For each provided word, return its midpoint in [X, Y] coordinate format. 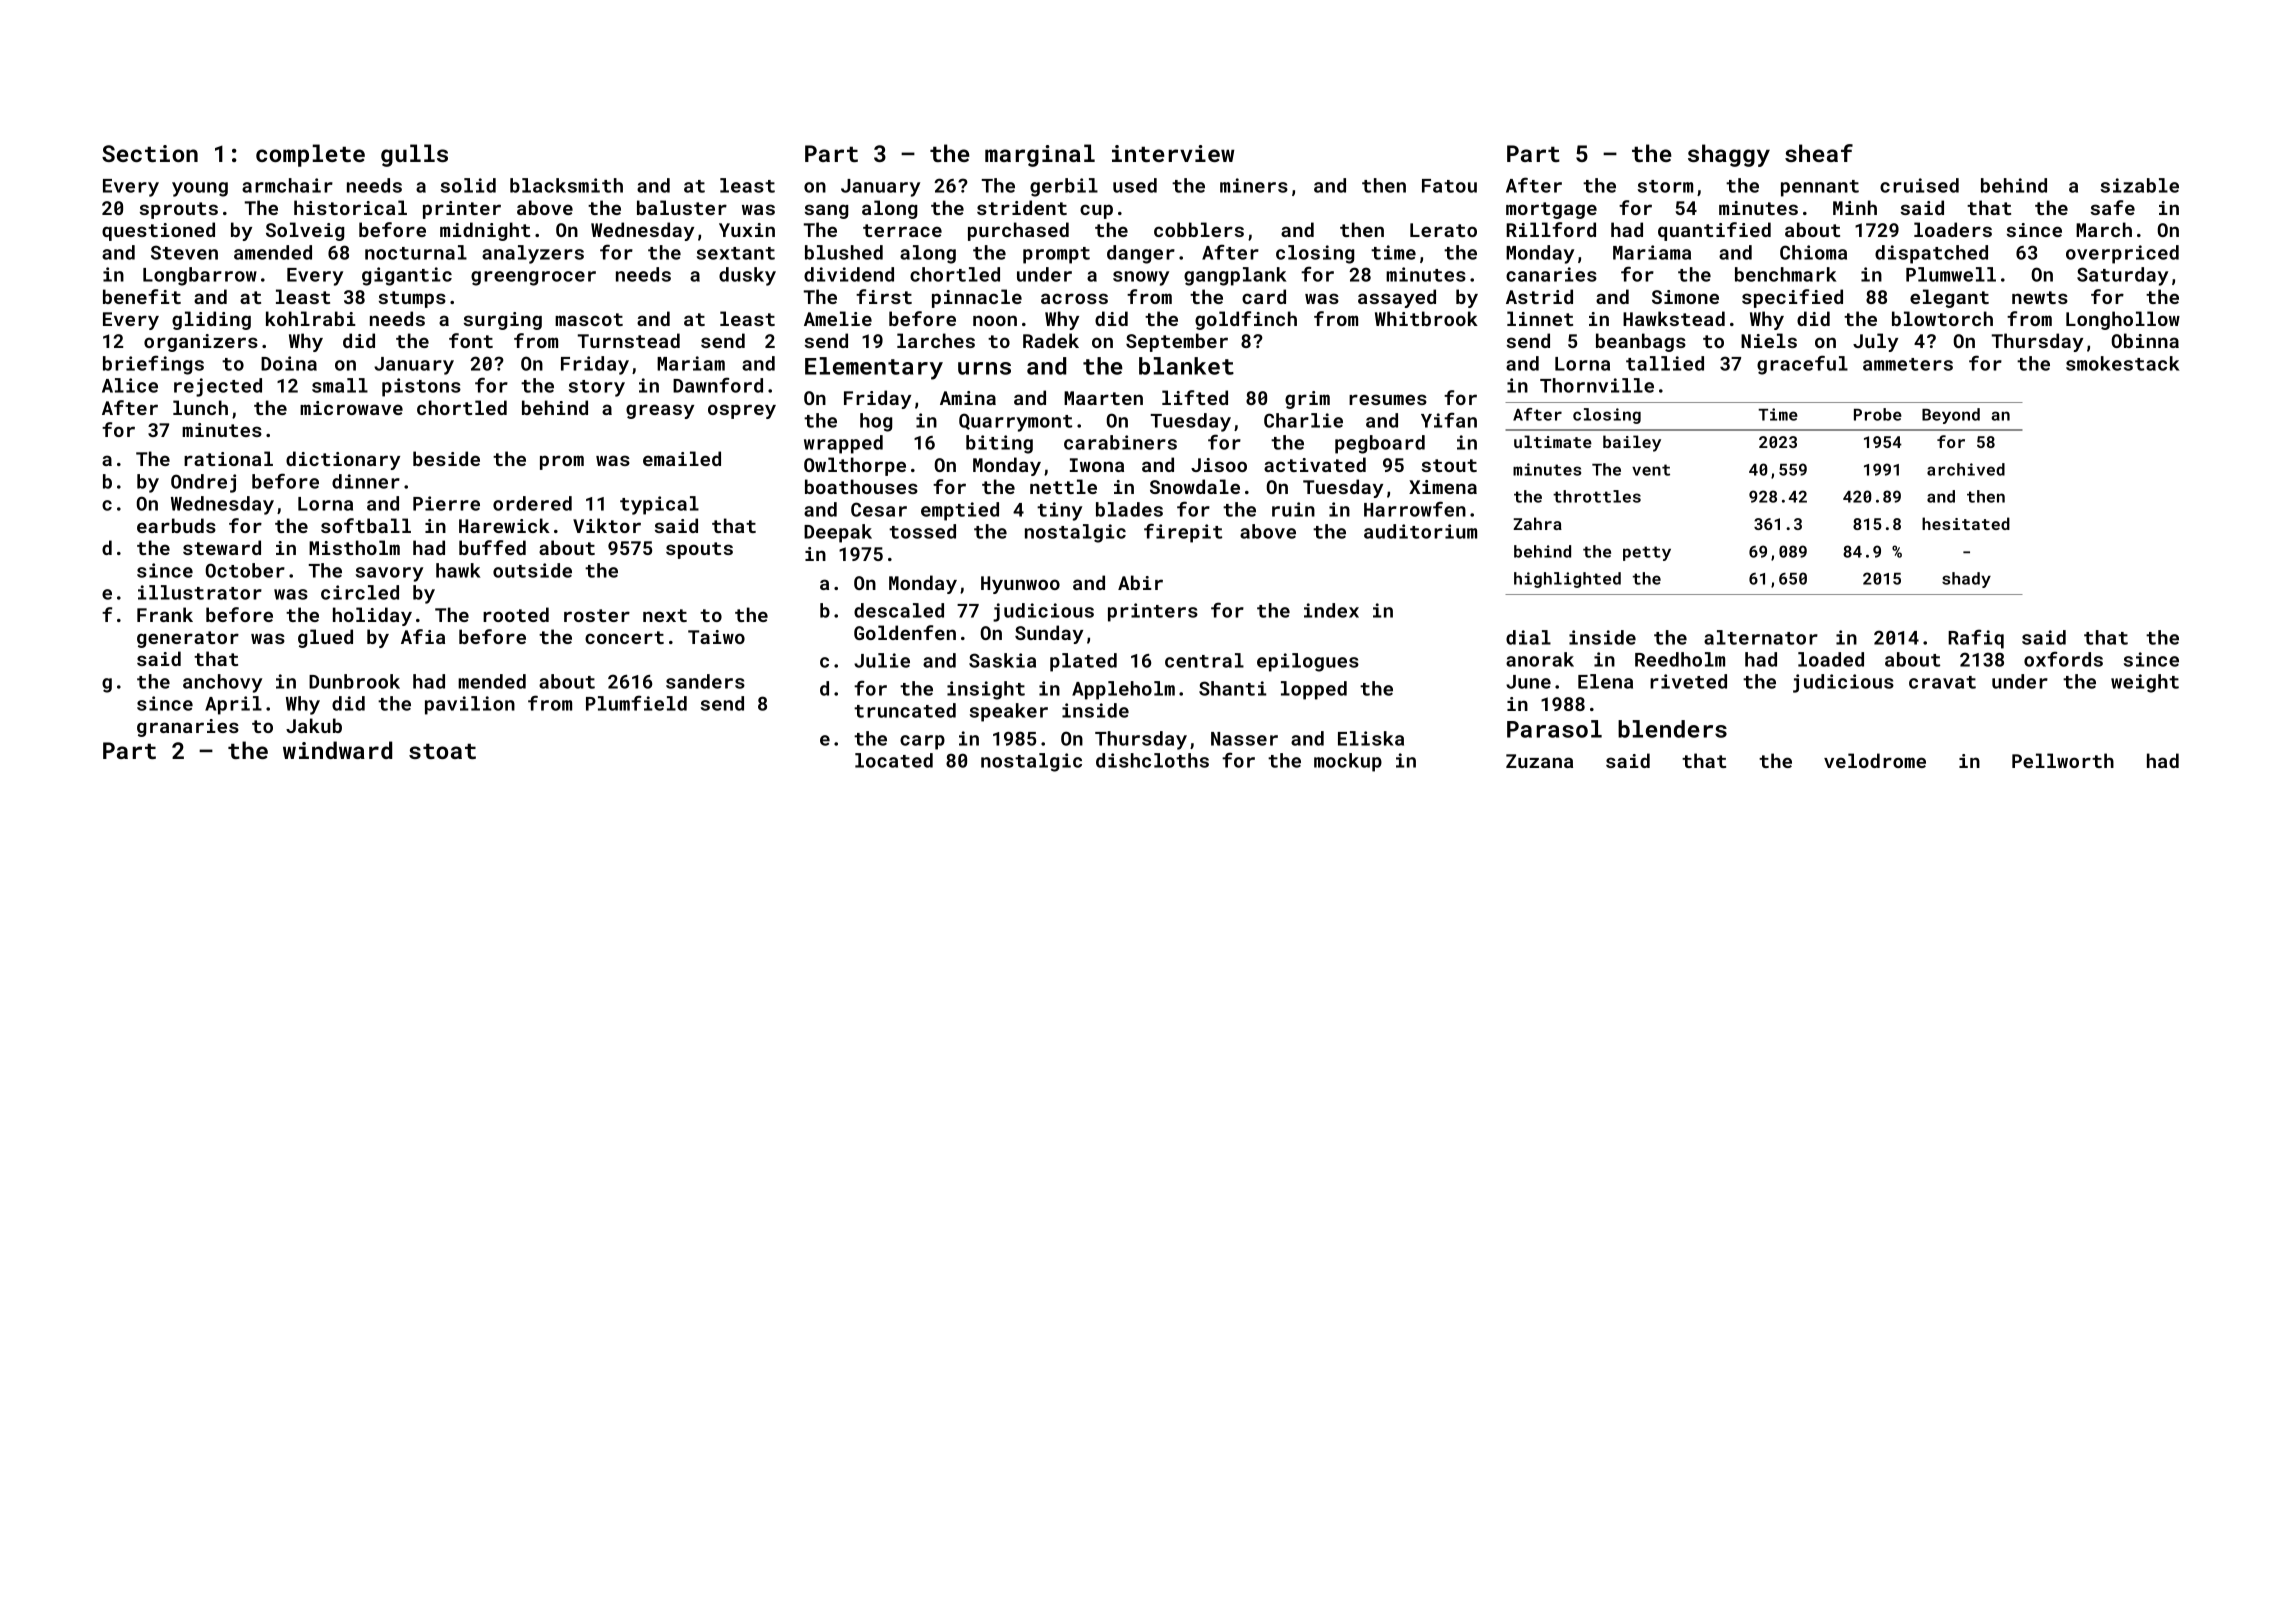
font [471, 340]
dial [1528, 637]
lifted [1195, 397]
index [1331, 610]
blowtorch [1942, 318]
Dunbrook [354, 681]
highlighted [1567, 580]
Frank [165, 614]
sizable [2140, 185]
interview [1173, 153]
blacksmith [566, 185]
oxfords [2063, 659]
